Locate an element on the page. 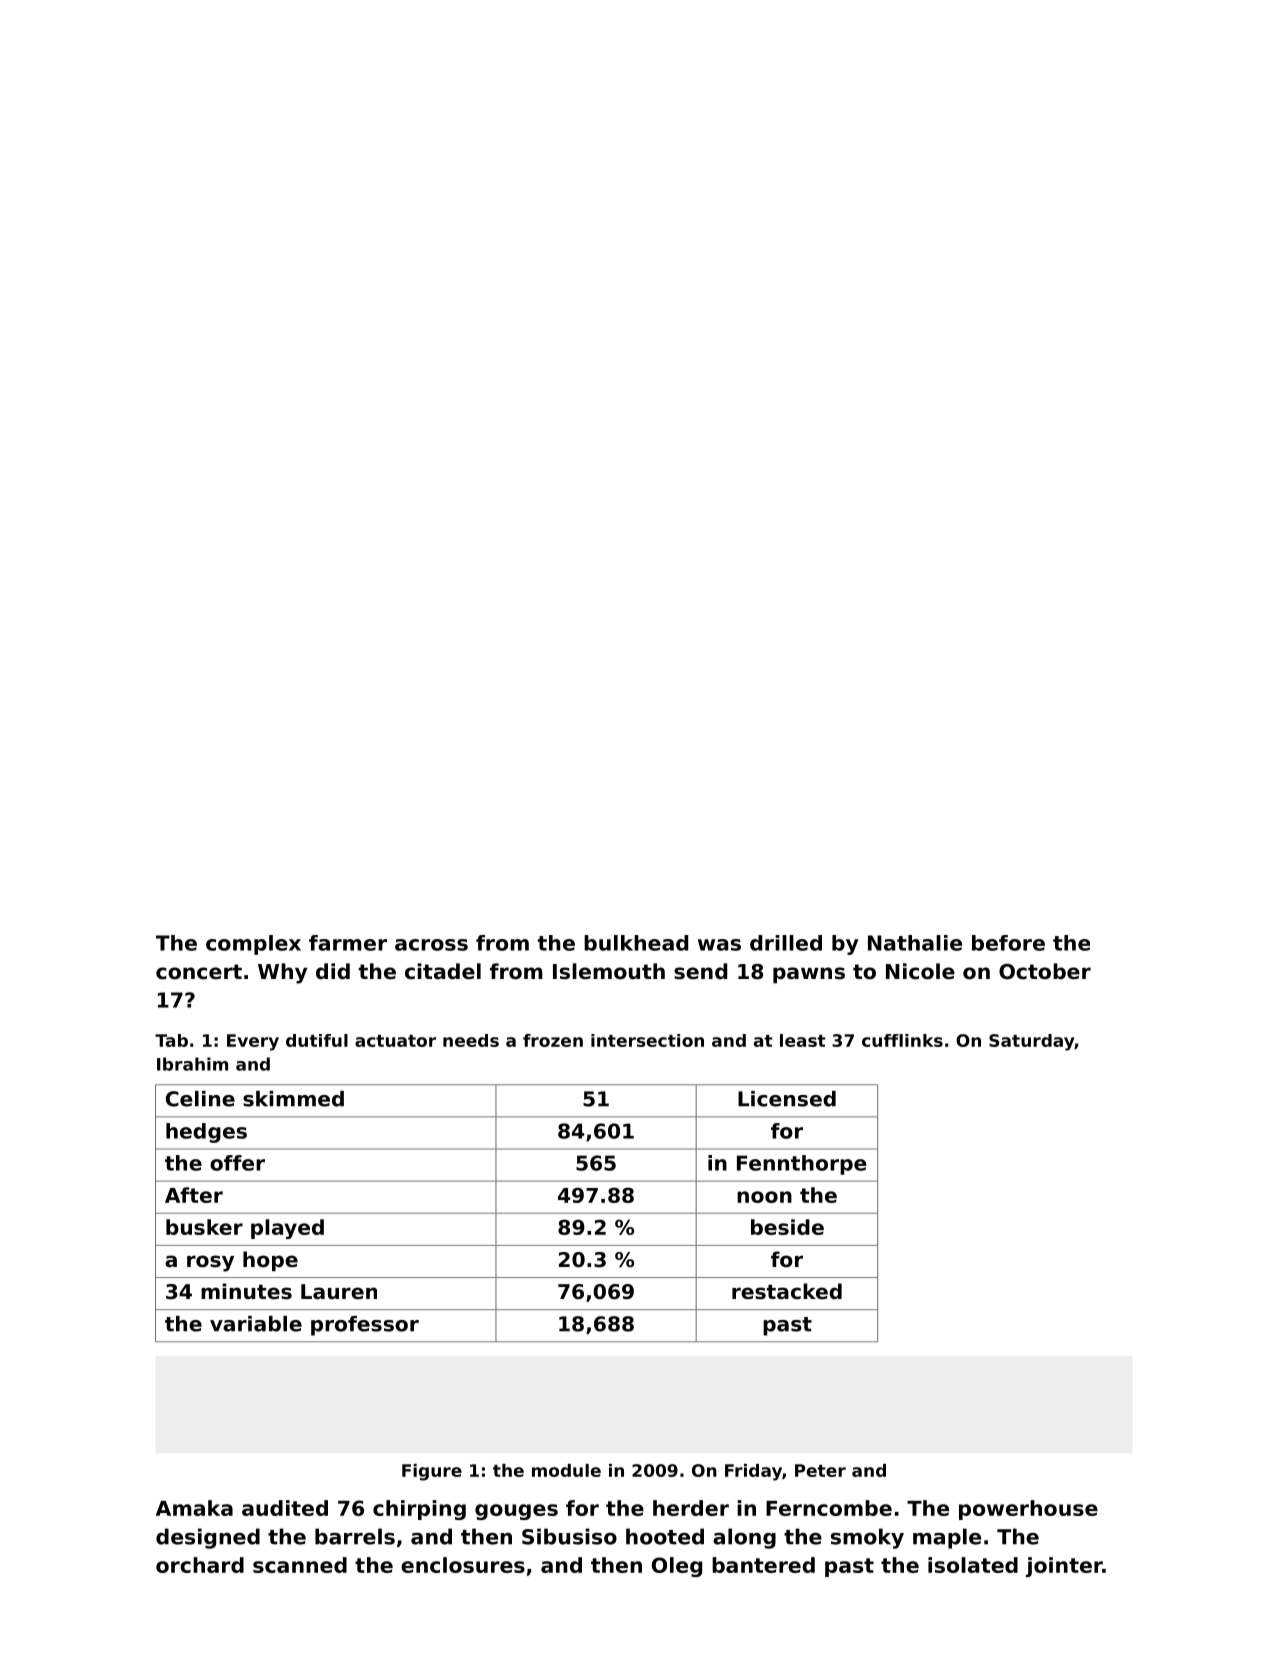  bantered is located at coordinates (763, 1565).
